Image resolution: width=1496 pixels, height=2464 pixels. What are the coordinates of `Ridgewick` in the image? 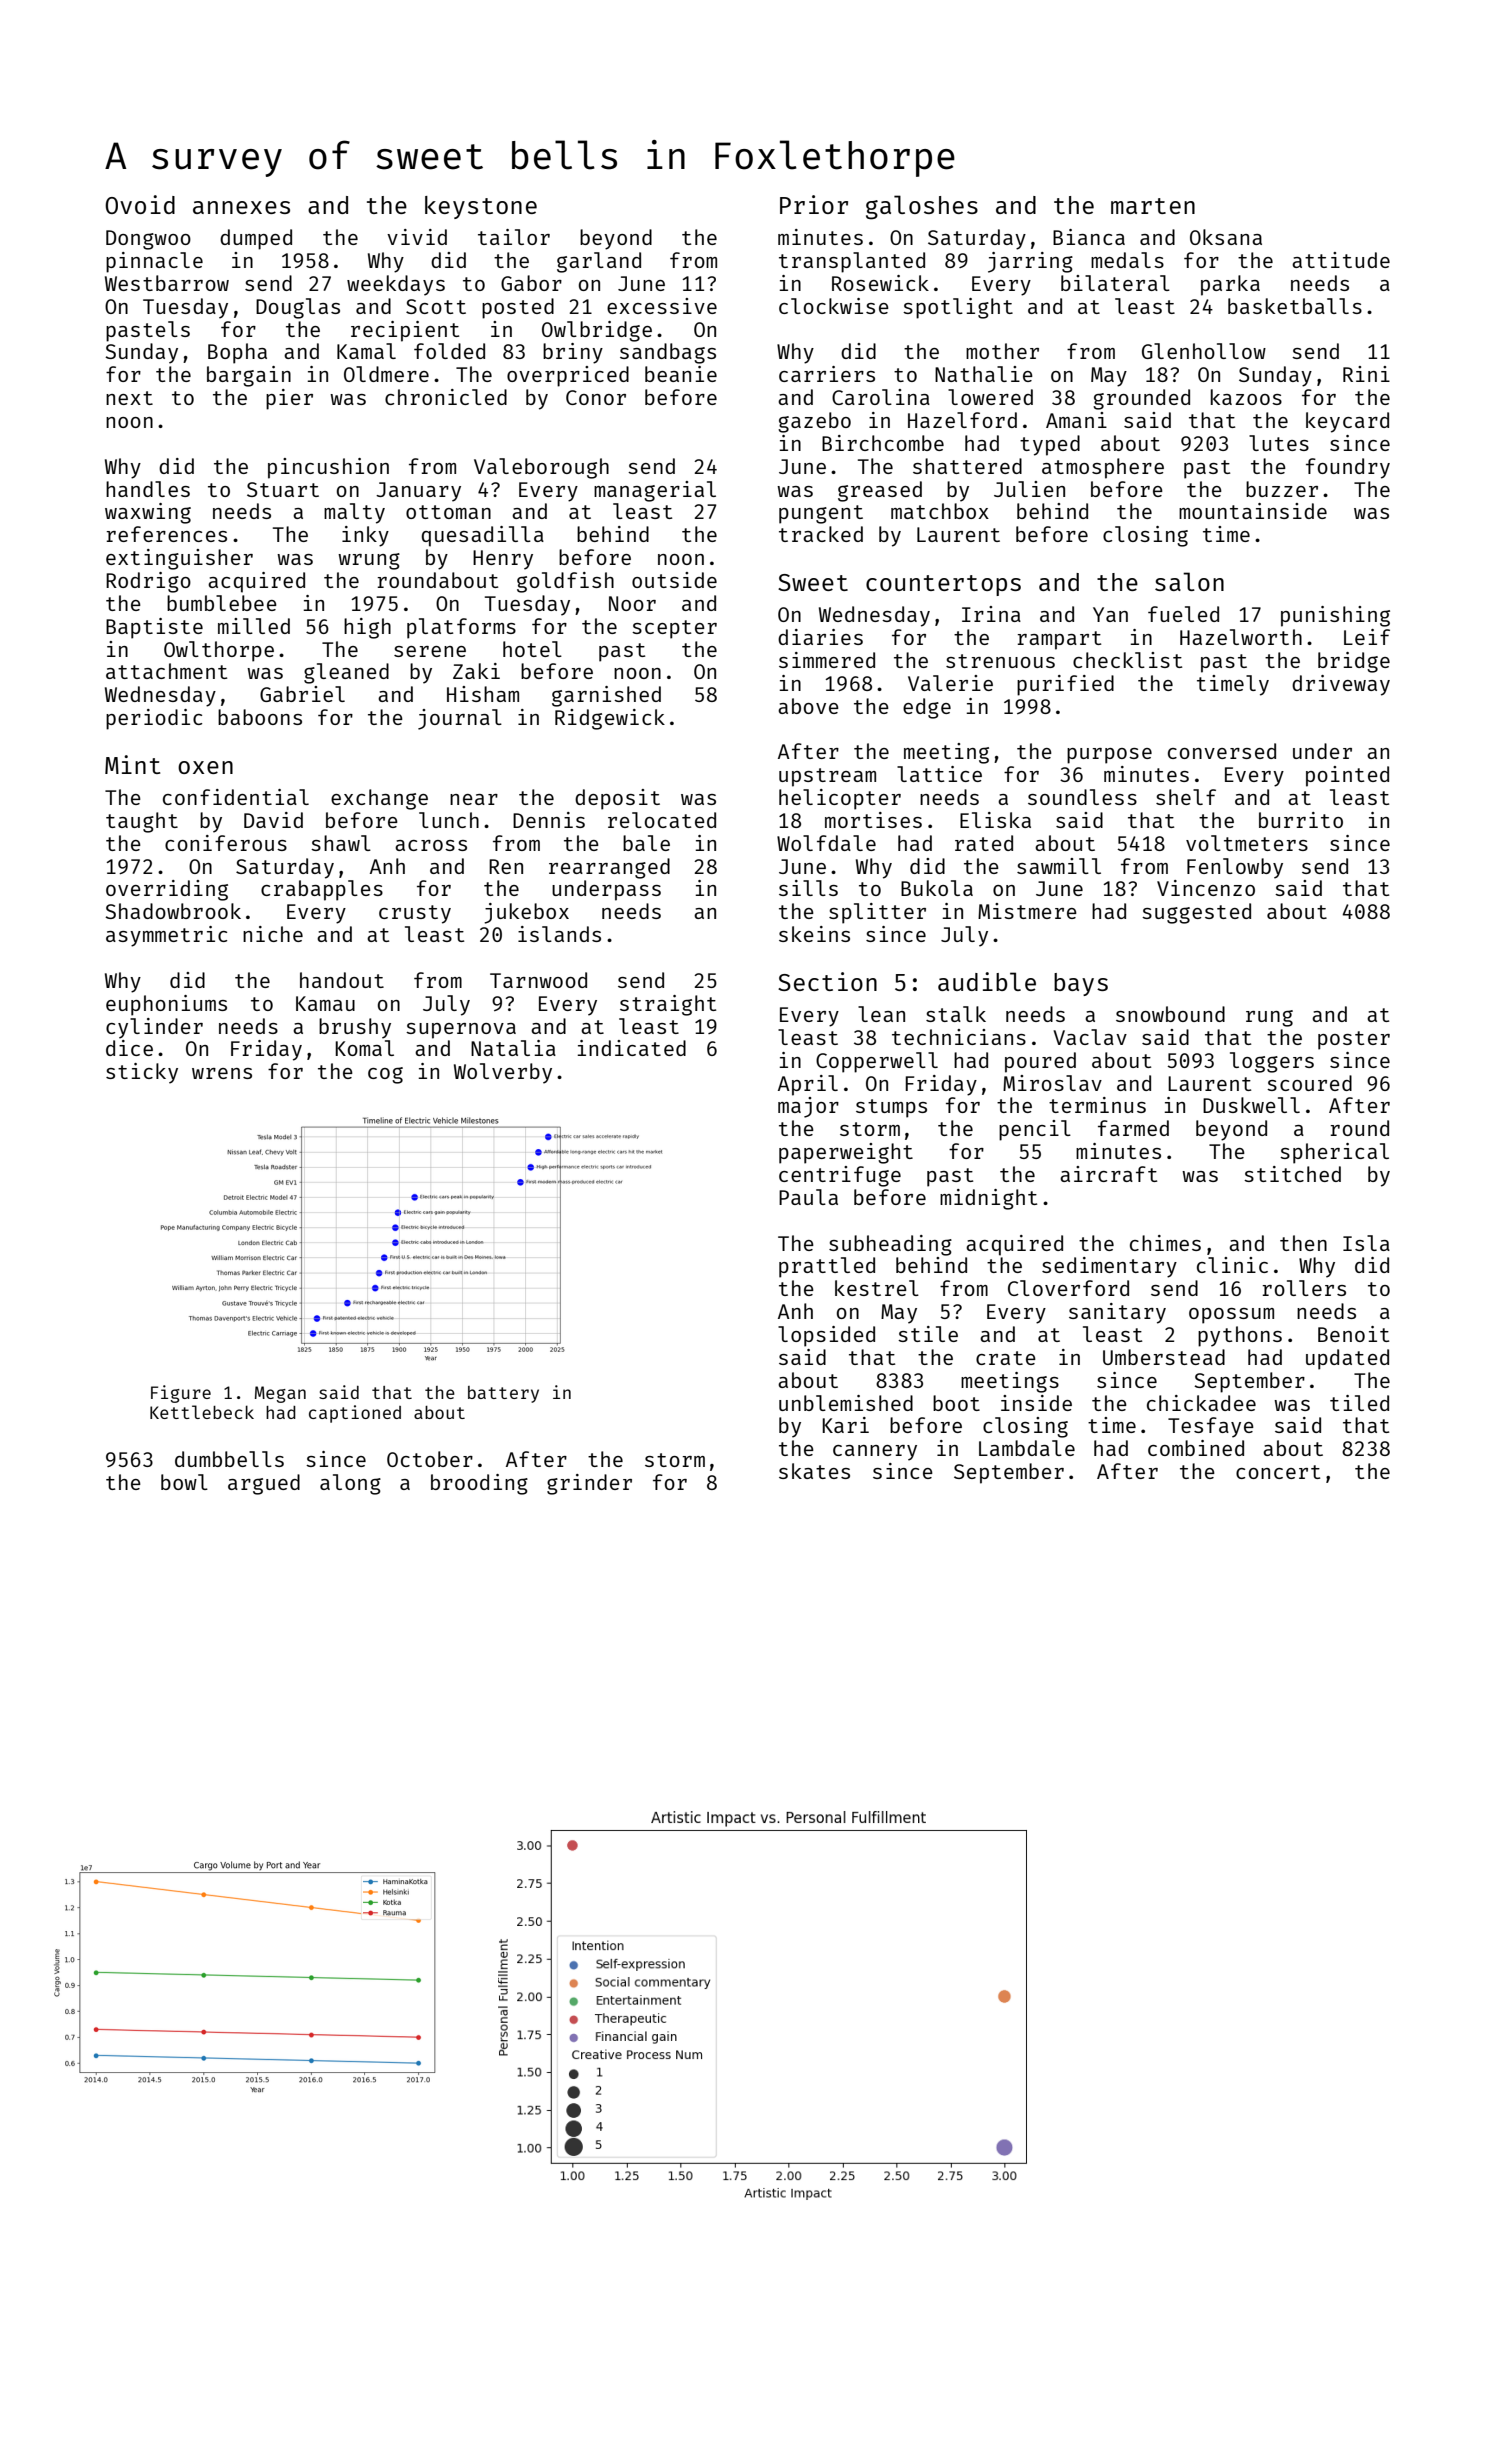 It's located at (610, 719).
